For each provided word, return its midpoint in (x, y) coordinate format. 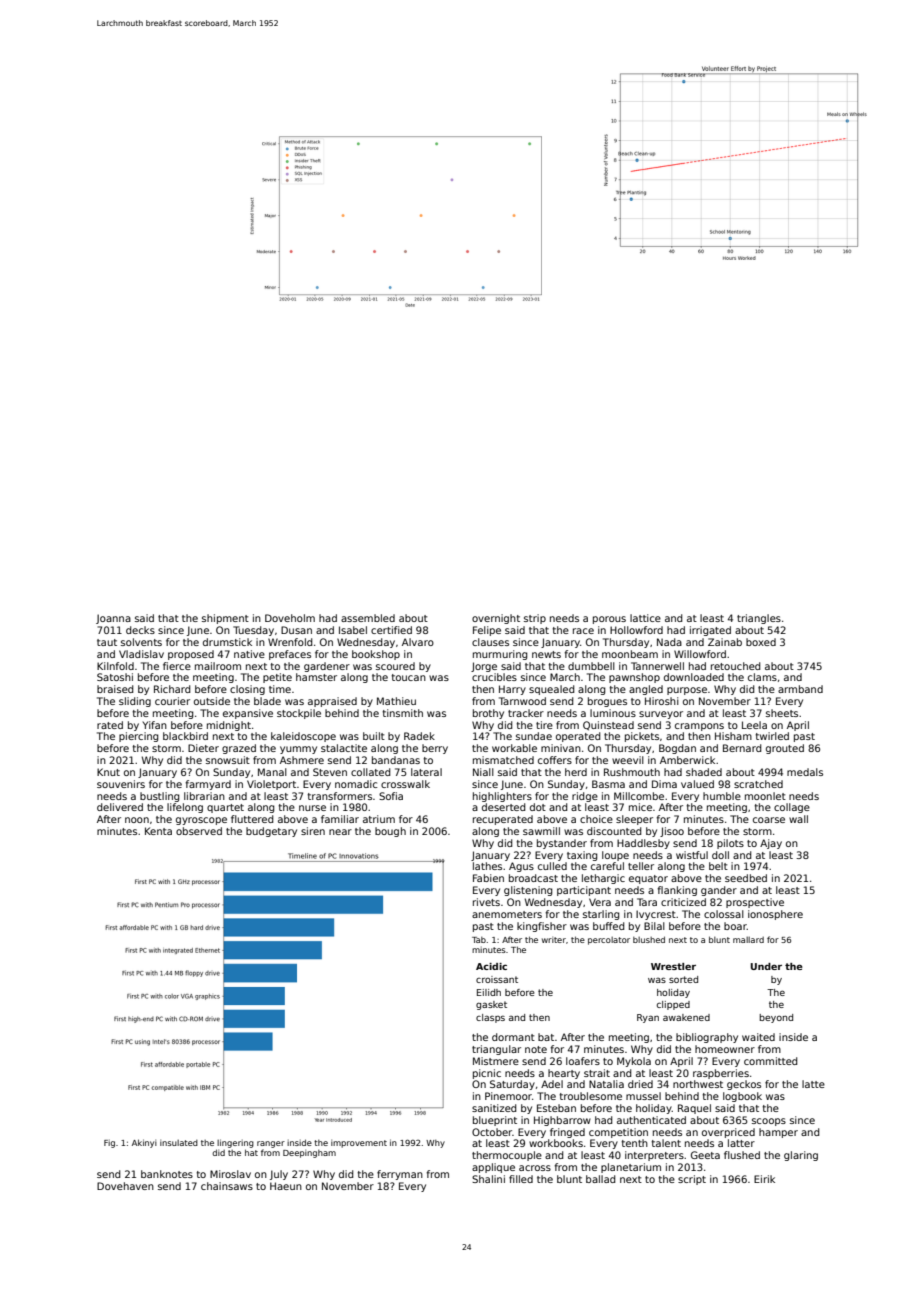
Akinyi (144, 1143)
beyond (776, 1018)
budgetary (271, 832)
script (692, 1180)
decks (140, 630)
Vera (600, 902)
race (583, 631)
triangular (496, 1050)
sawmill (541, 831)
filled (521, 1179)
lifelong (185, 808)
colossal (724, 914)
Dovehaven (125, 1186)
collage (792, 808)
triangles (759, 619)
